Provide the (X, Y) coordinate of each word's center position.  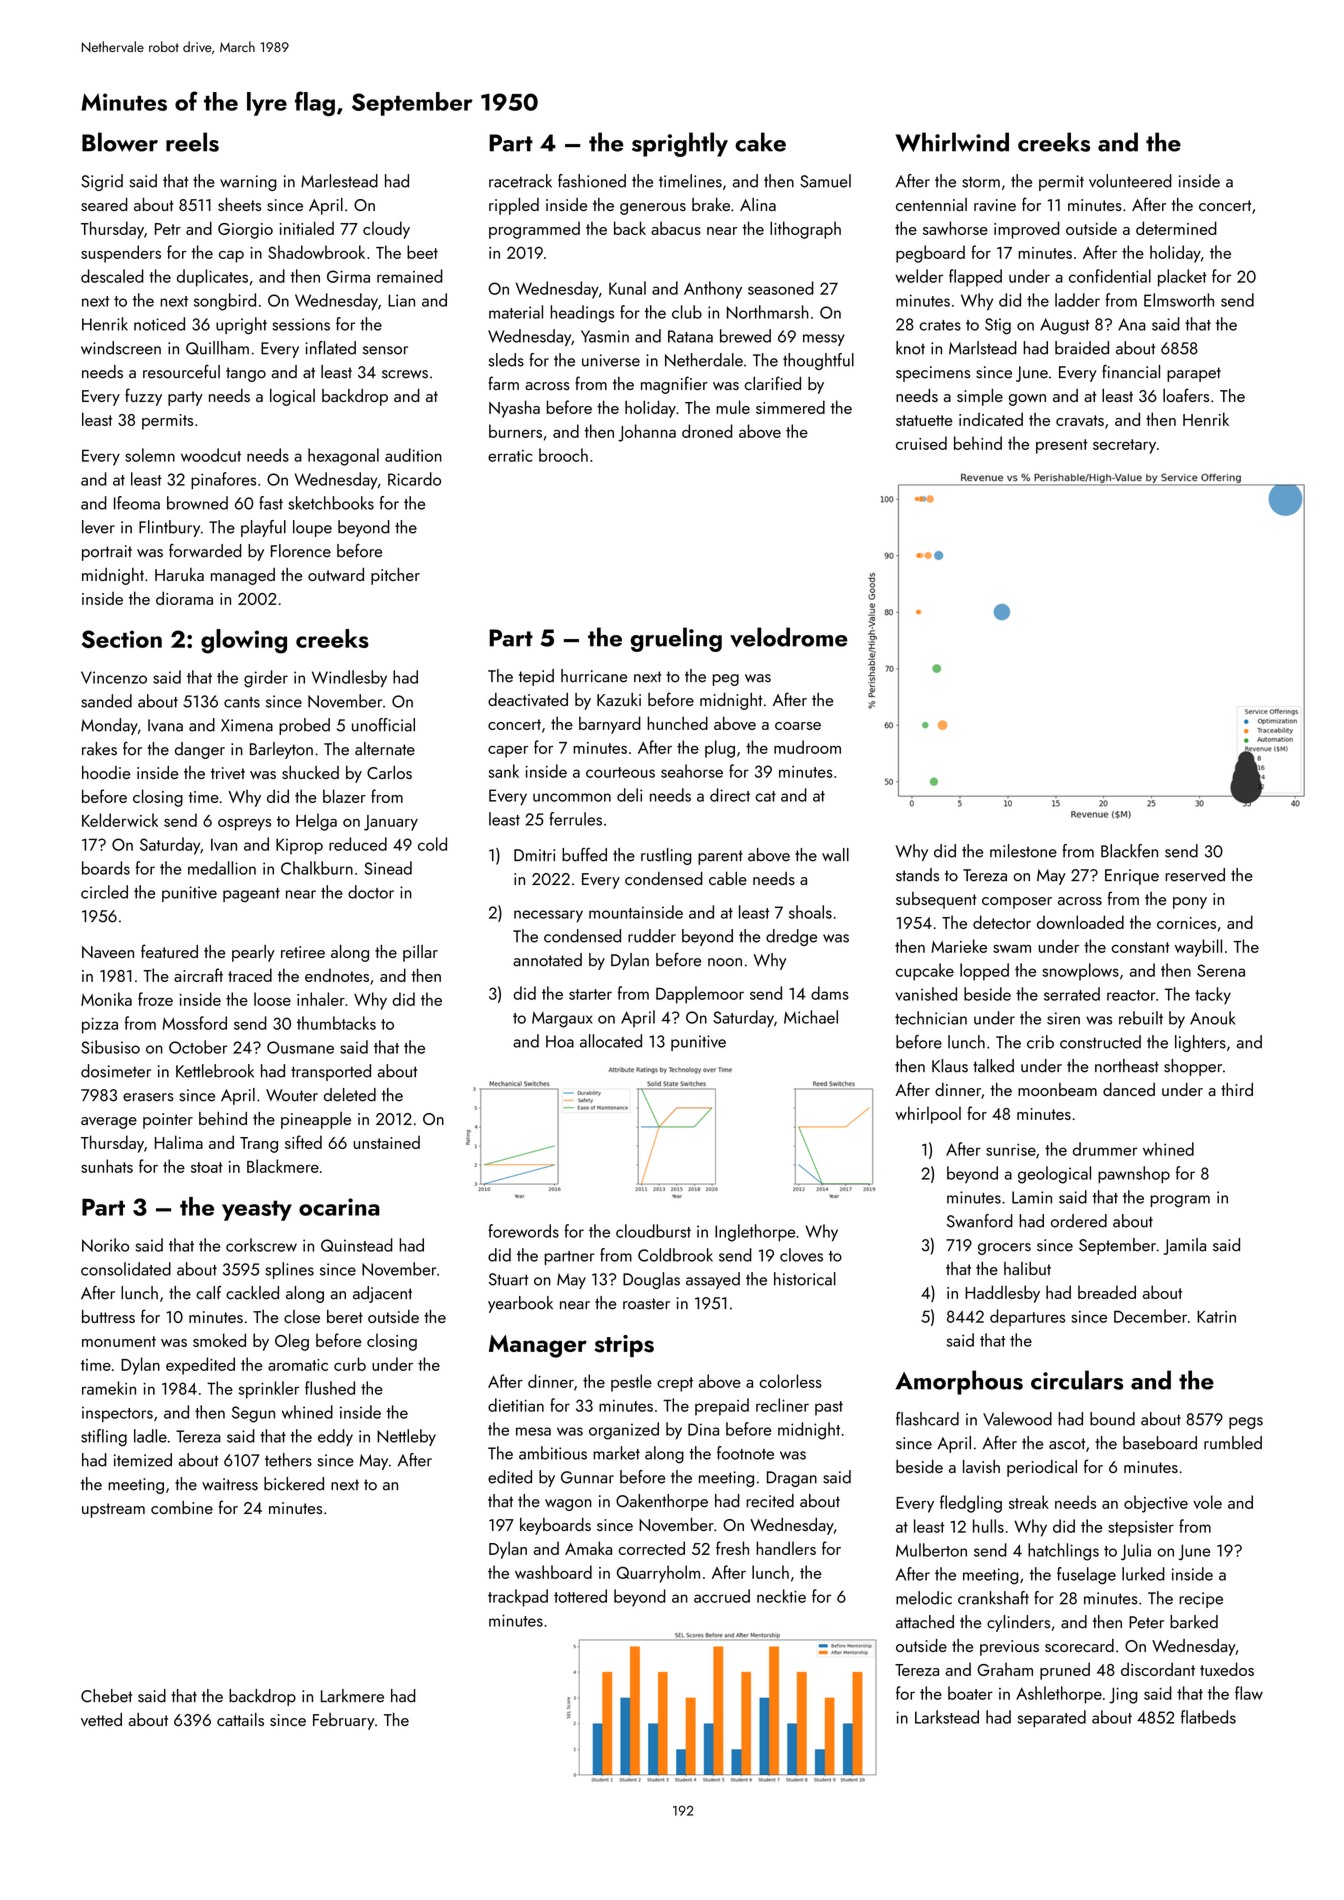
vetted (101, 1719)
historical (805, 1279)
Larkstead (947, 1717)
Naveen (108, 952)
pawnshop (1134, 1175)
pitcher (395, 576)
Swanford (980, 1221)
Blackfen (1129, 851)
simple (980, 397)
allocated (611, 1041)
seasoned (781, 288)
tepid (536, 677)
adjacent (382, 1294)
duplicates (212, 278)
